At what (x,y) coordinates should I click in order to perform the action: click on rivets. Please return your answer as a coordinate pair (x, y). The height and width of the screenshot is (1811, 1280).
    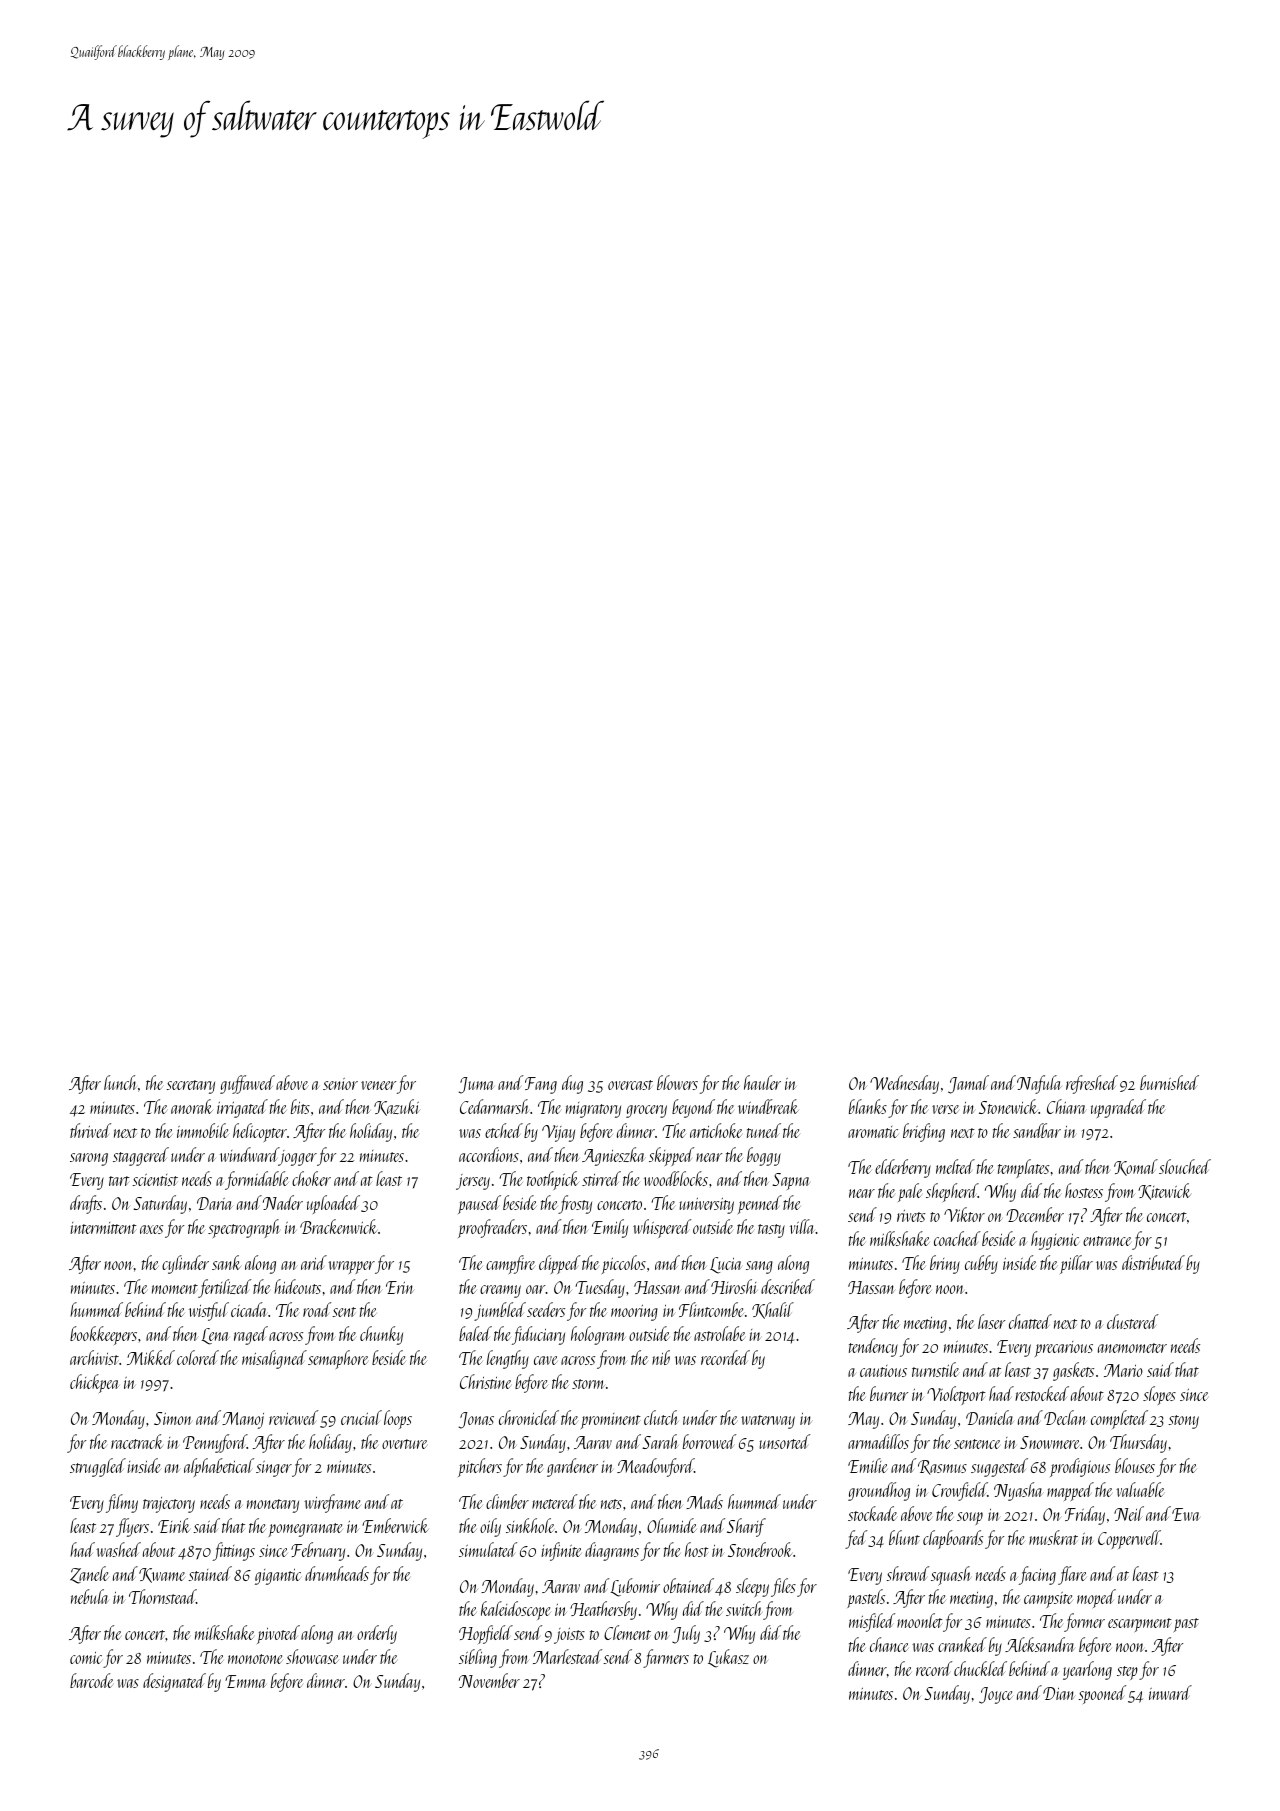
    Looking at the image, I should click on (911, 1216).
